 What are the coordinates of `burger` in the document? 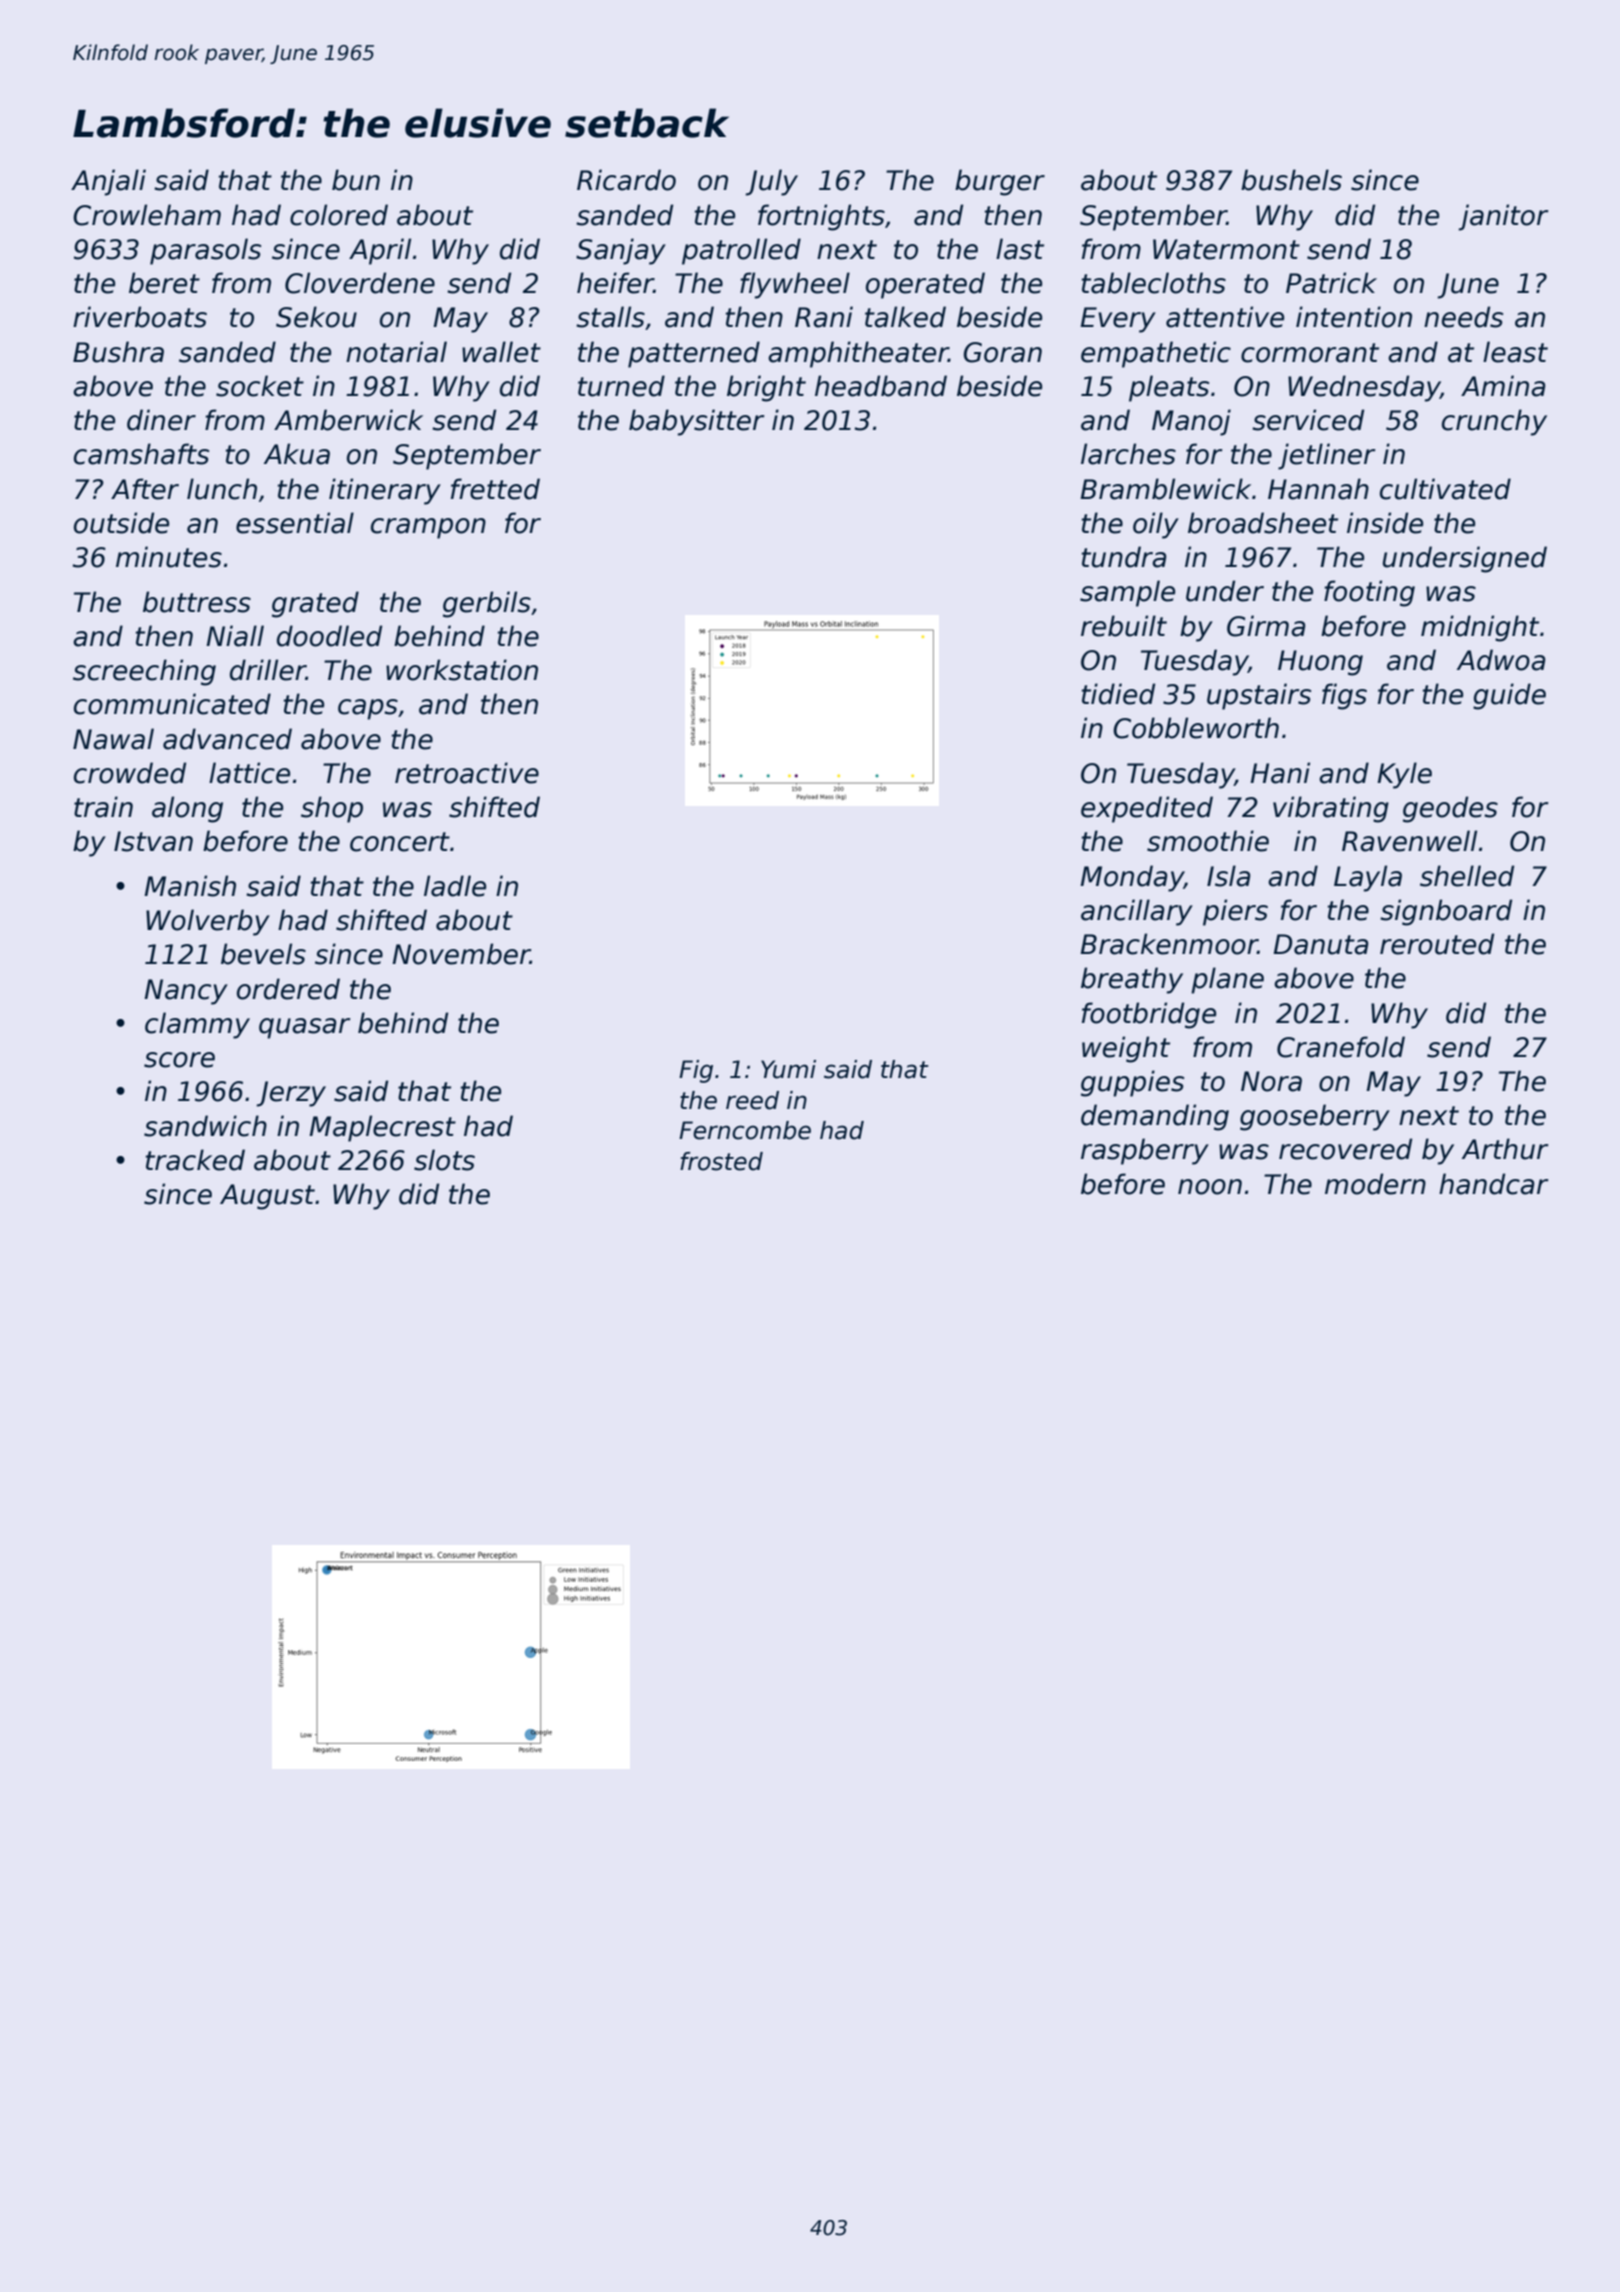 It's located at (1000, 182).
